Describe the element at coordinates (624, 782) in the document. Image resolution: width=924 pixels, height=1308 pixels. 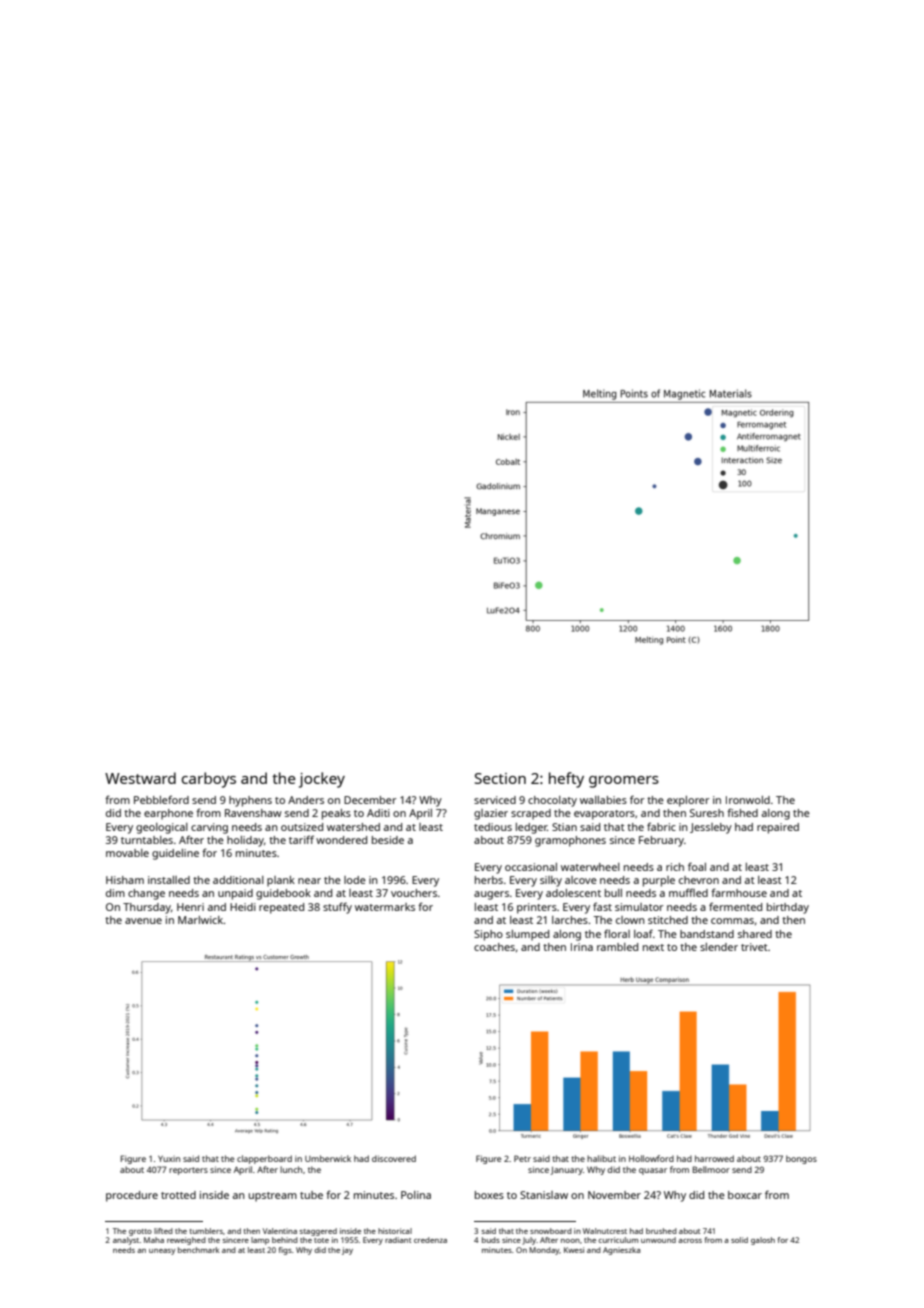
I see `groomers` at that location.
